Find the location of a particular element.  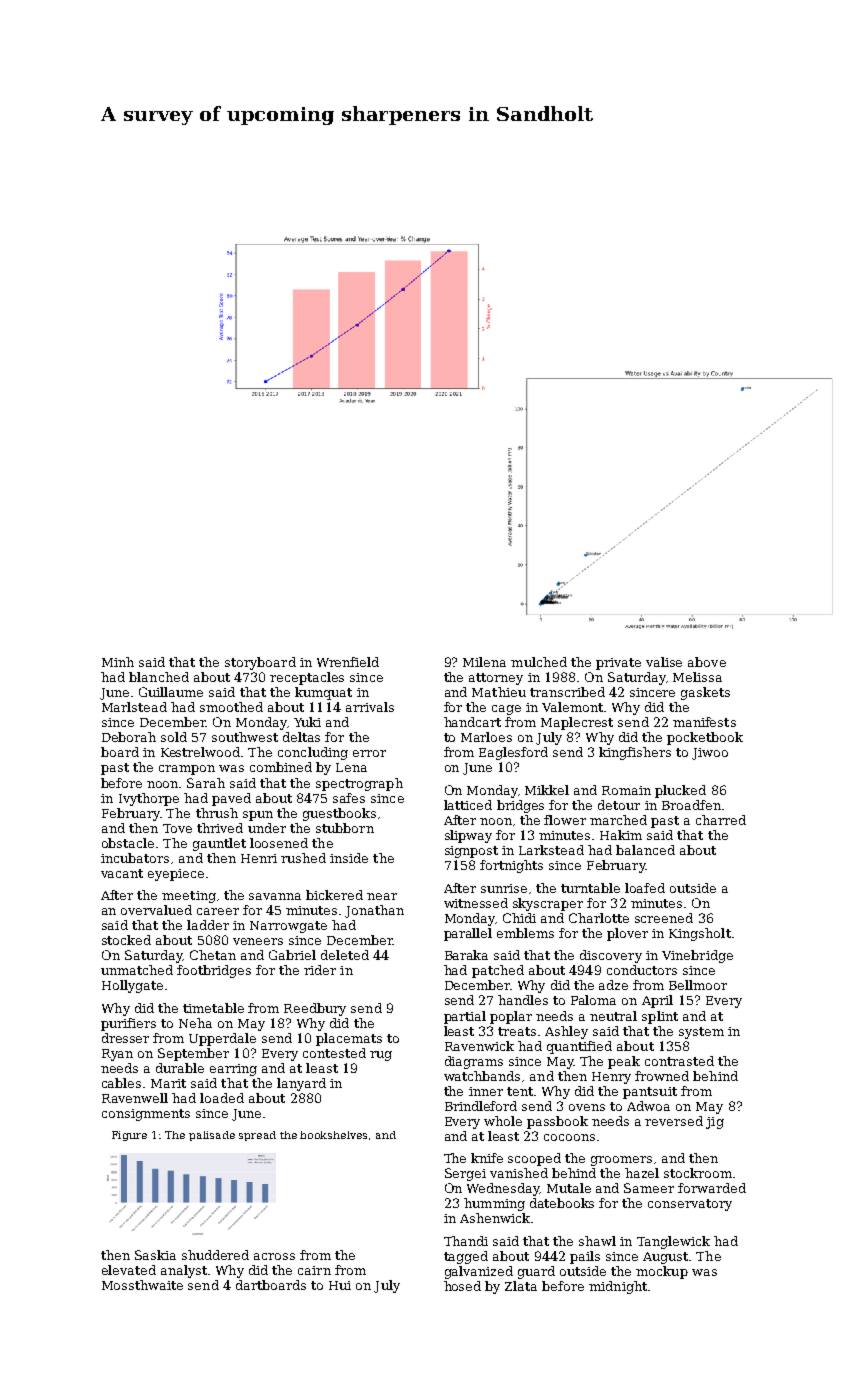

midnight is located at coordinates (618, 1287).
